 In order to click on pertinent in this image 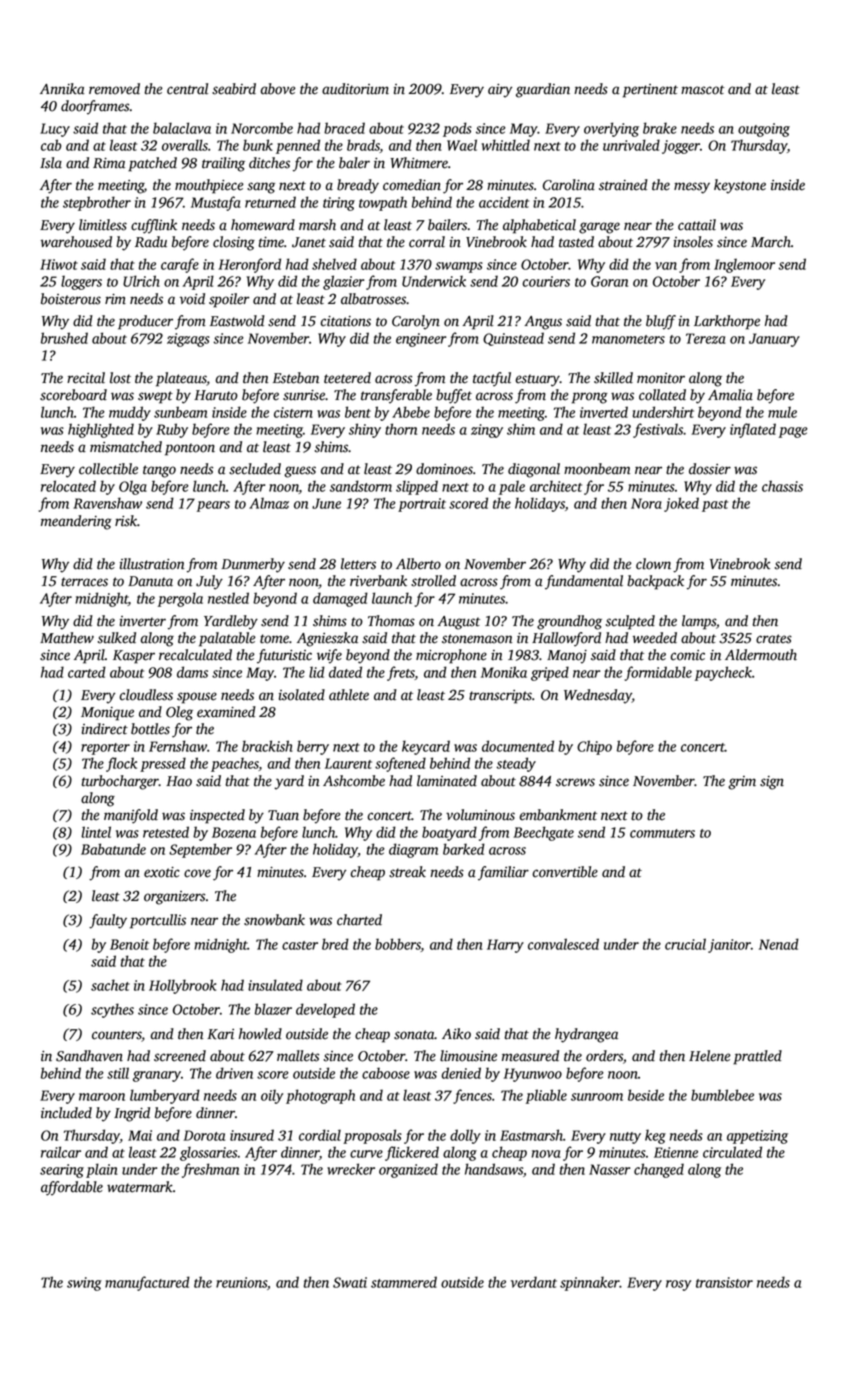, I will do `click(650, 91)`.
